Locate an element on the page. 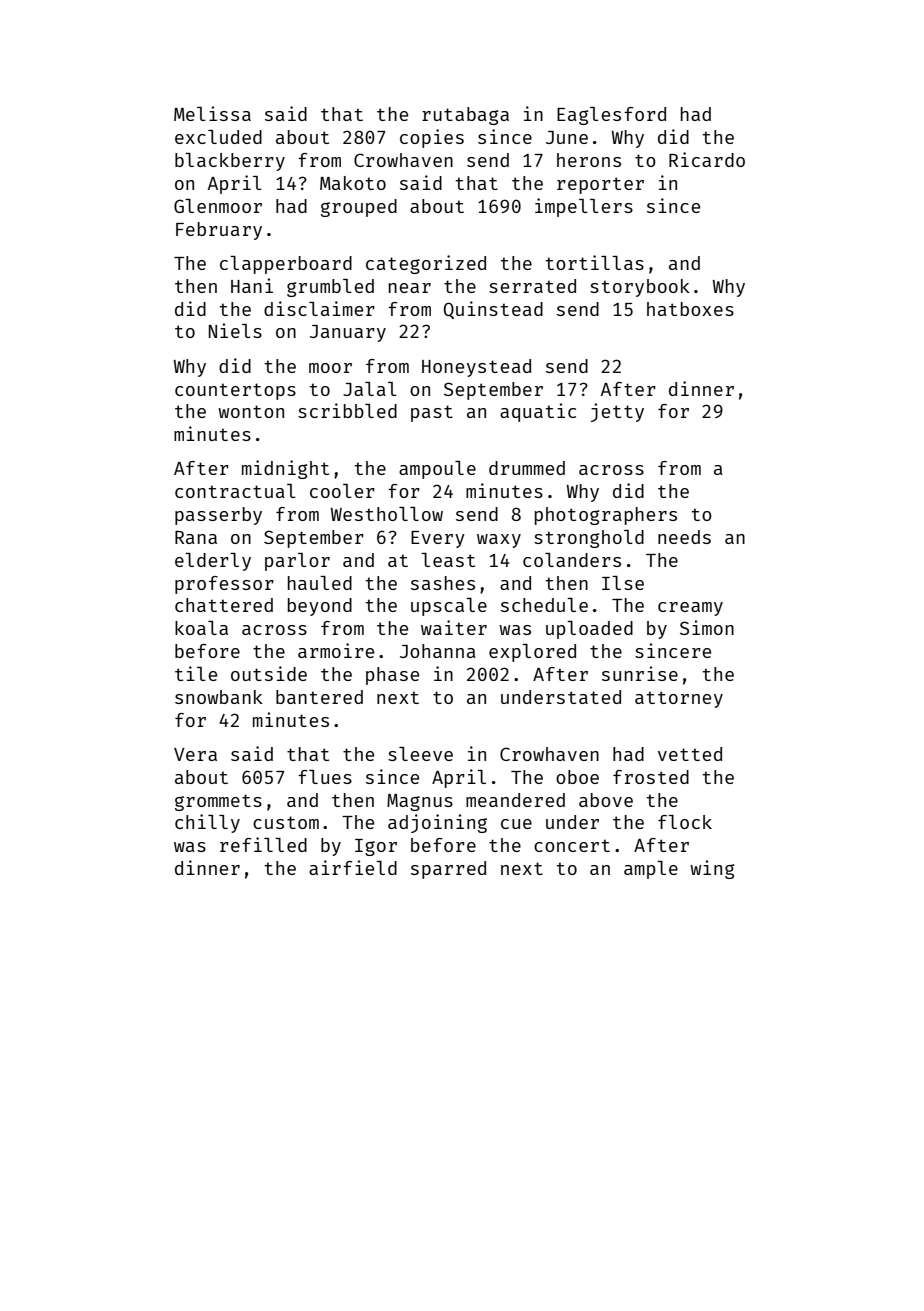 This page has height=1311, width=924. upscale is located at coordinates (449, 607).
